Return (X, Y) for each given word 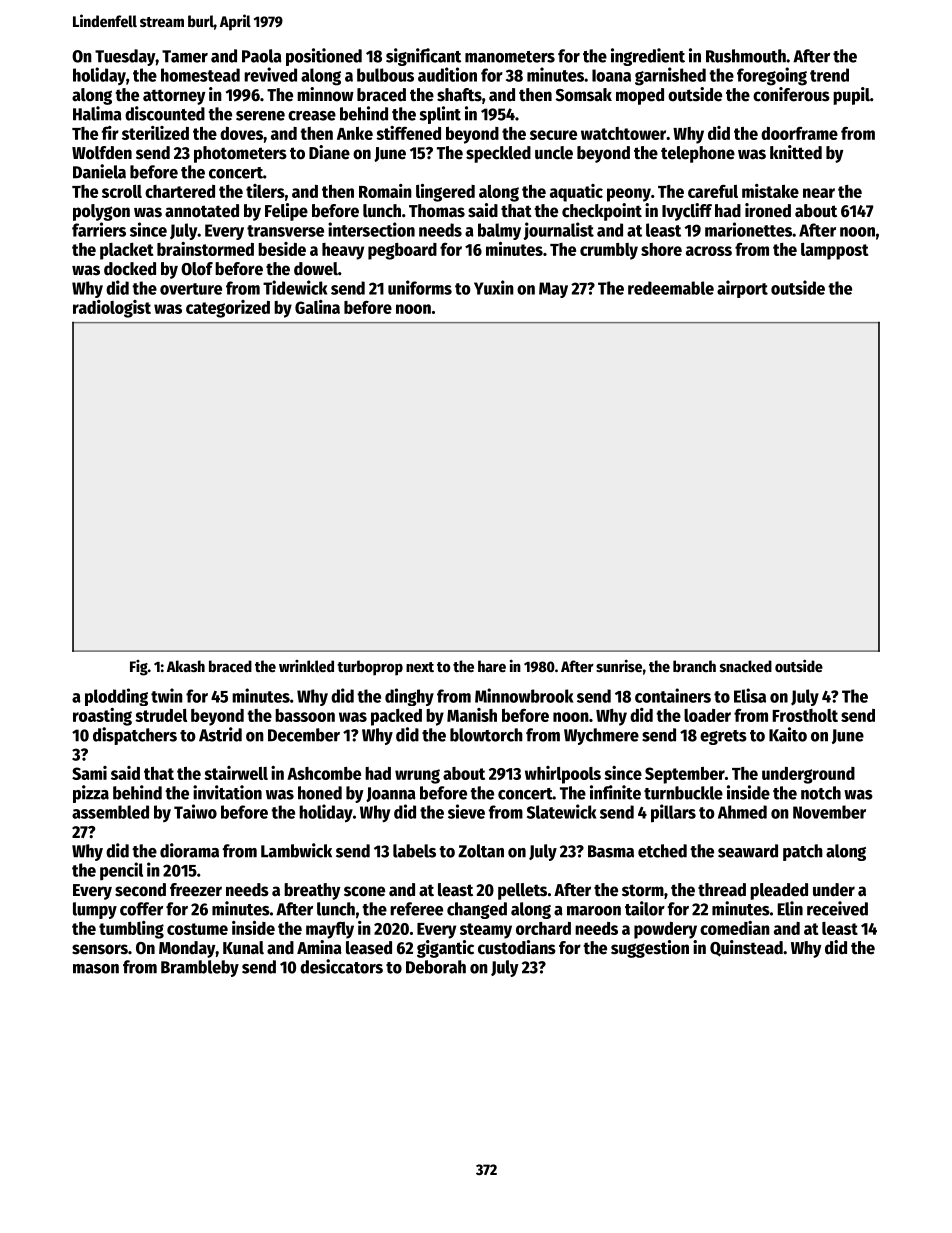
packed (396, 717)
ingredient (648, 57)
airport (742, 289)
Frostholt (805, 715)
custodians (517, 947)
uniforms (420, 287)
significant (423, 57)
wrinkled (306, 666)
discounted (165, 113)
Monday (187, 949)
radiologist (112, 309)
